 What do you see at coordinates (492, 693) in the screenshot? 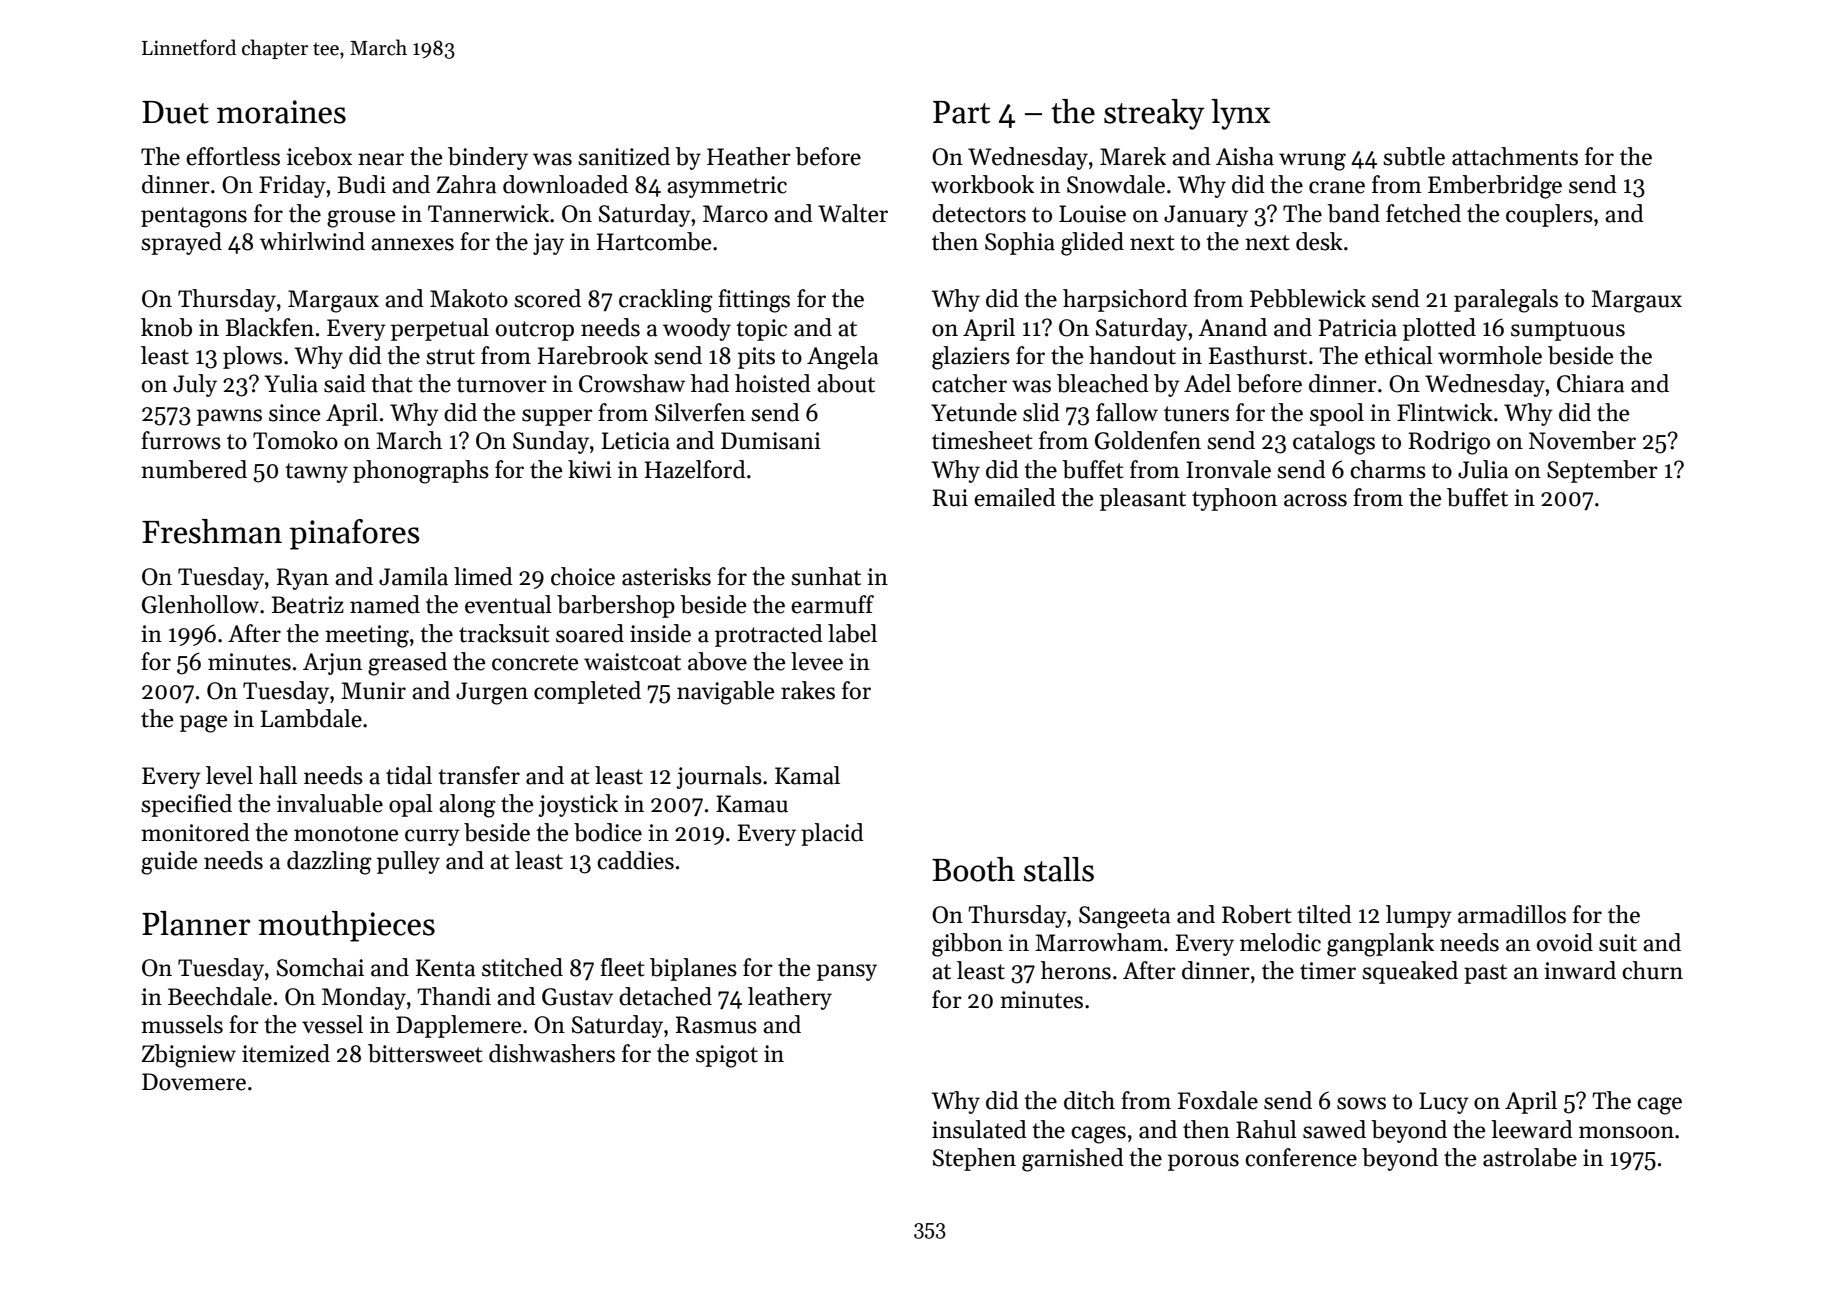
I see `Jurgen` at bounding box center [492, 693].
